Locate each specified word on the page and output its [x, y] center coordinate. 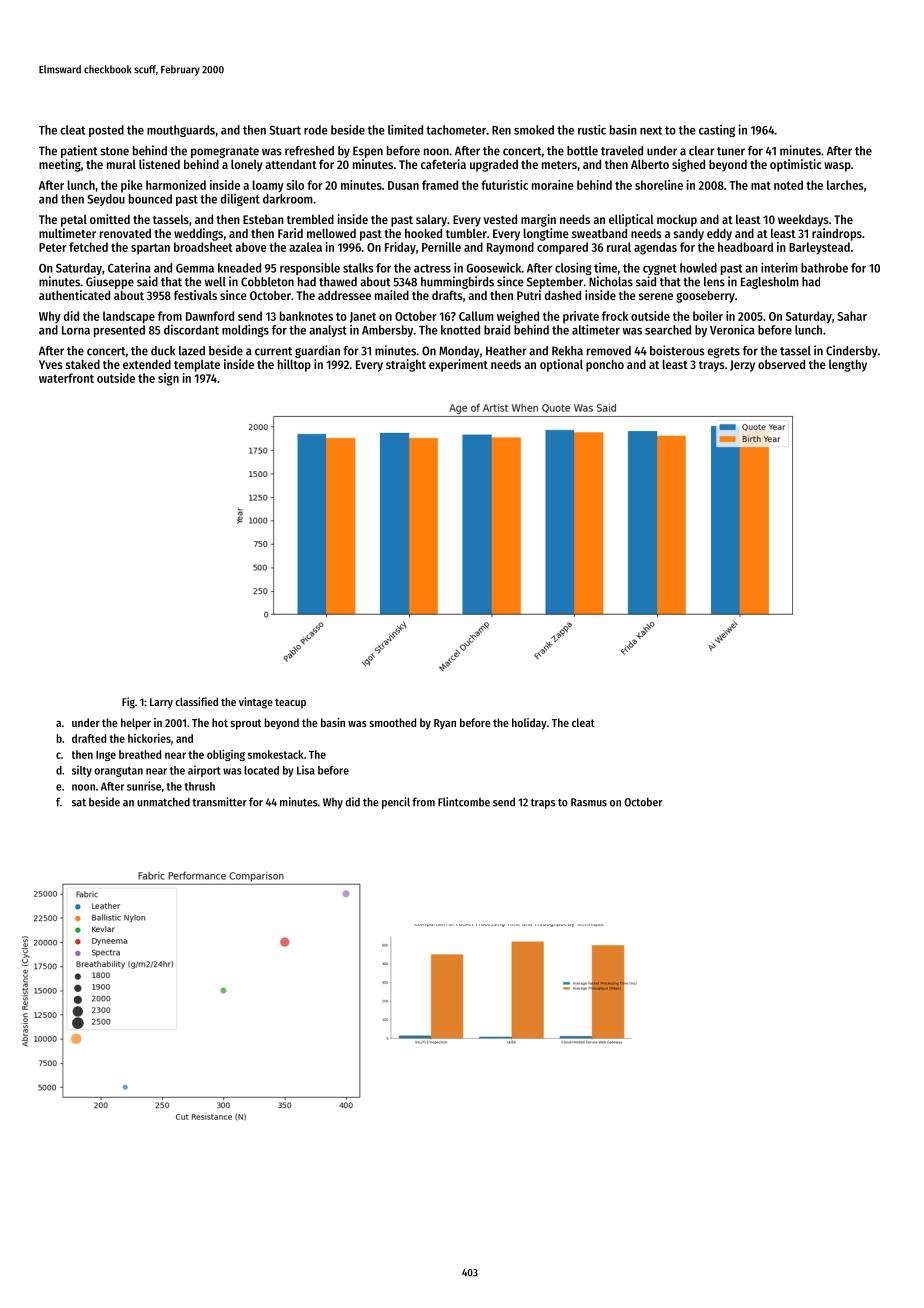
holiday [529, 724]
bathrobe [824, 268]
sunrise [144, 786]
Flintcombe [464, 802]
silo [295, 185]
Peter [53, 247]
